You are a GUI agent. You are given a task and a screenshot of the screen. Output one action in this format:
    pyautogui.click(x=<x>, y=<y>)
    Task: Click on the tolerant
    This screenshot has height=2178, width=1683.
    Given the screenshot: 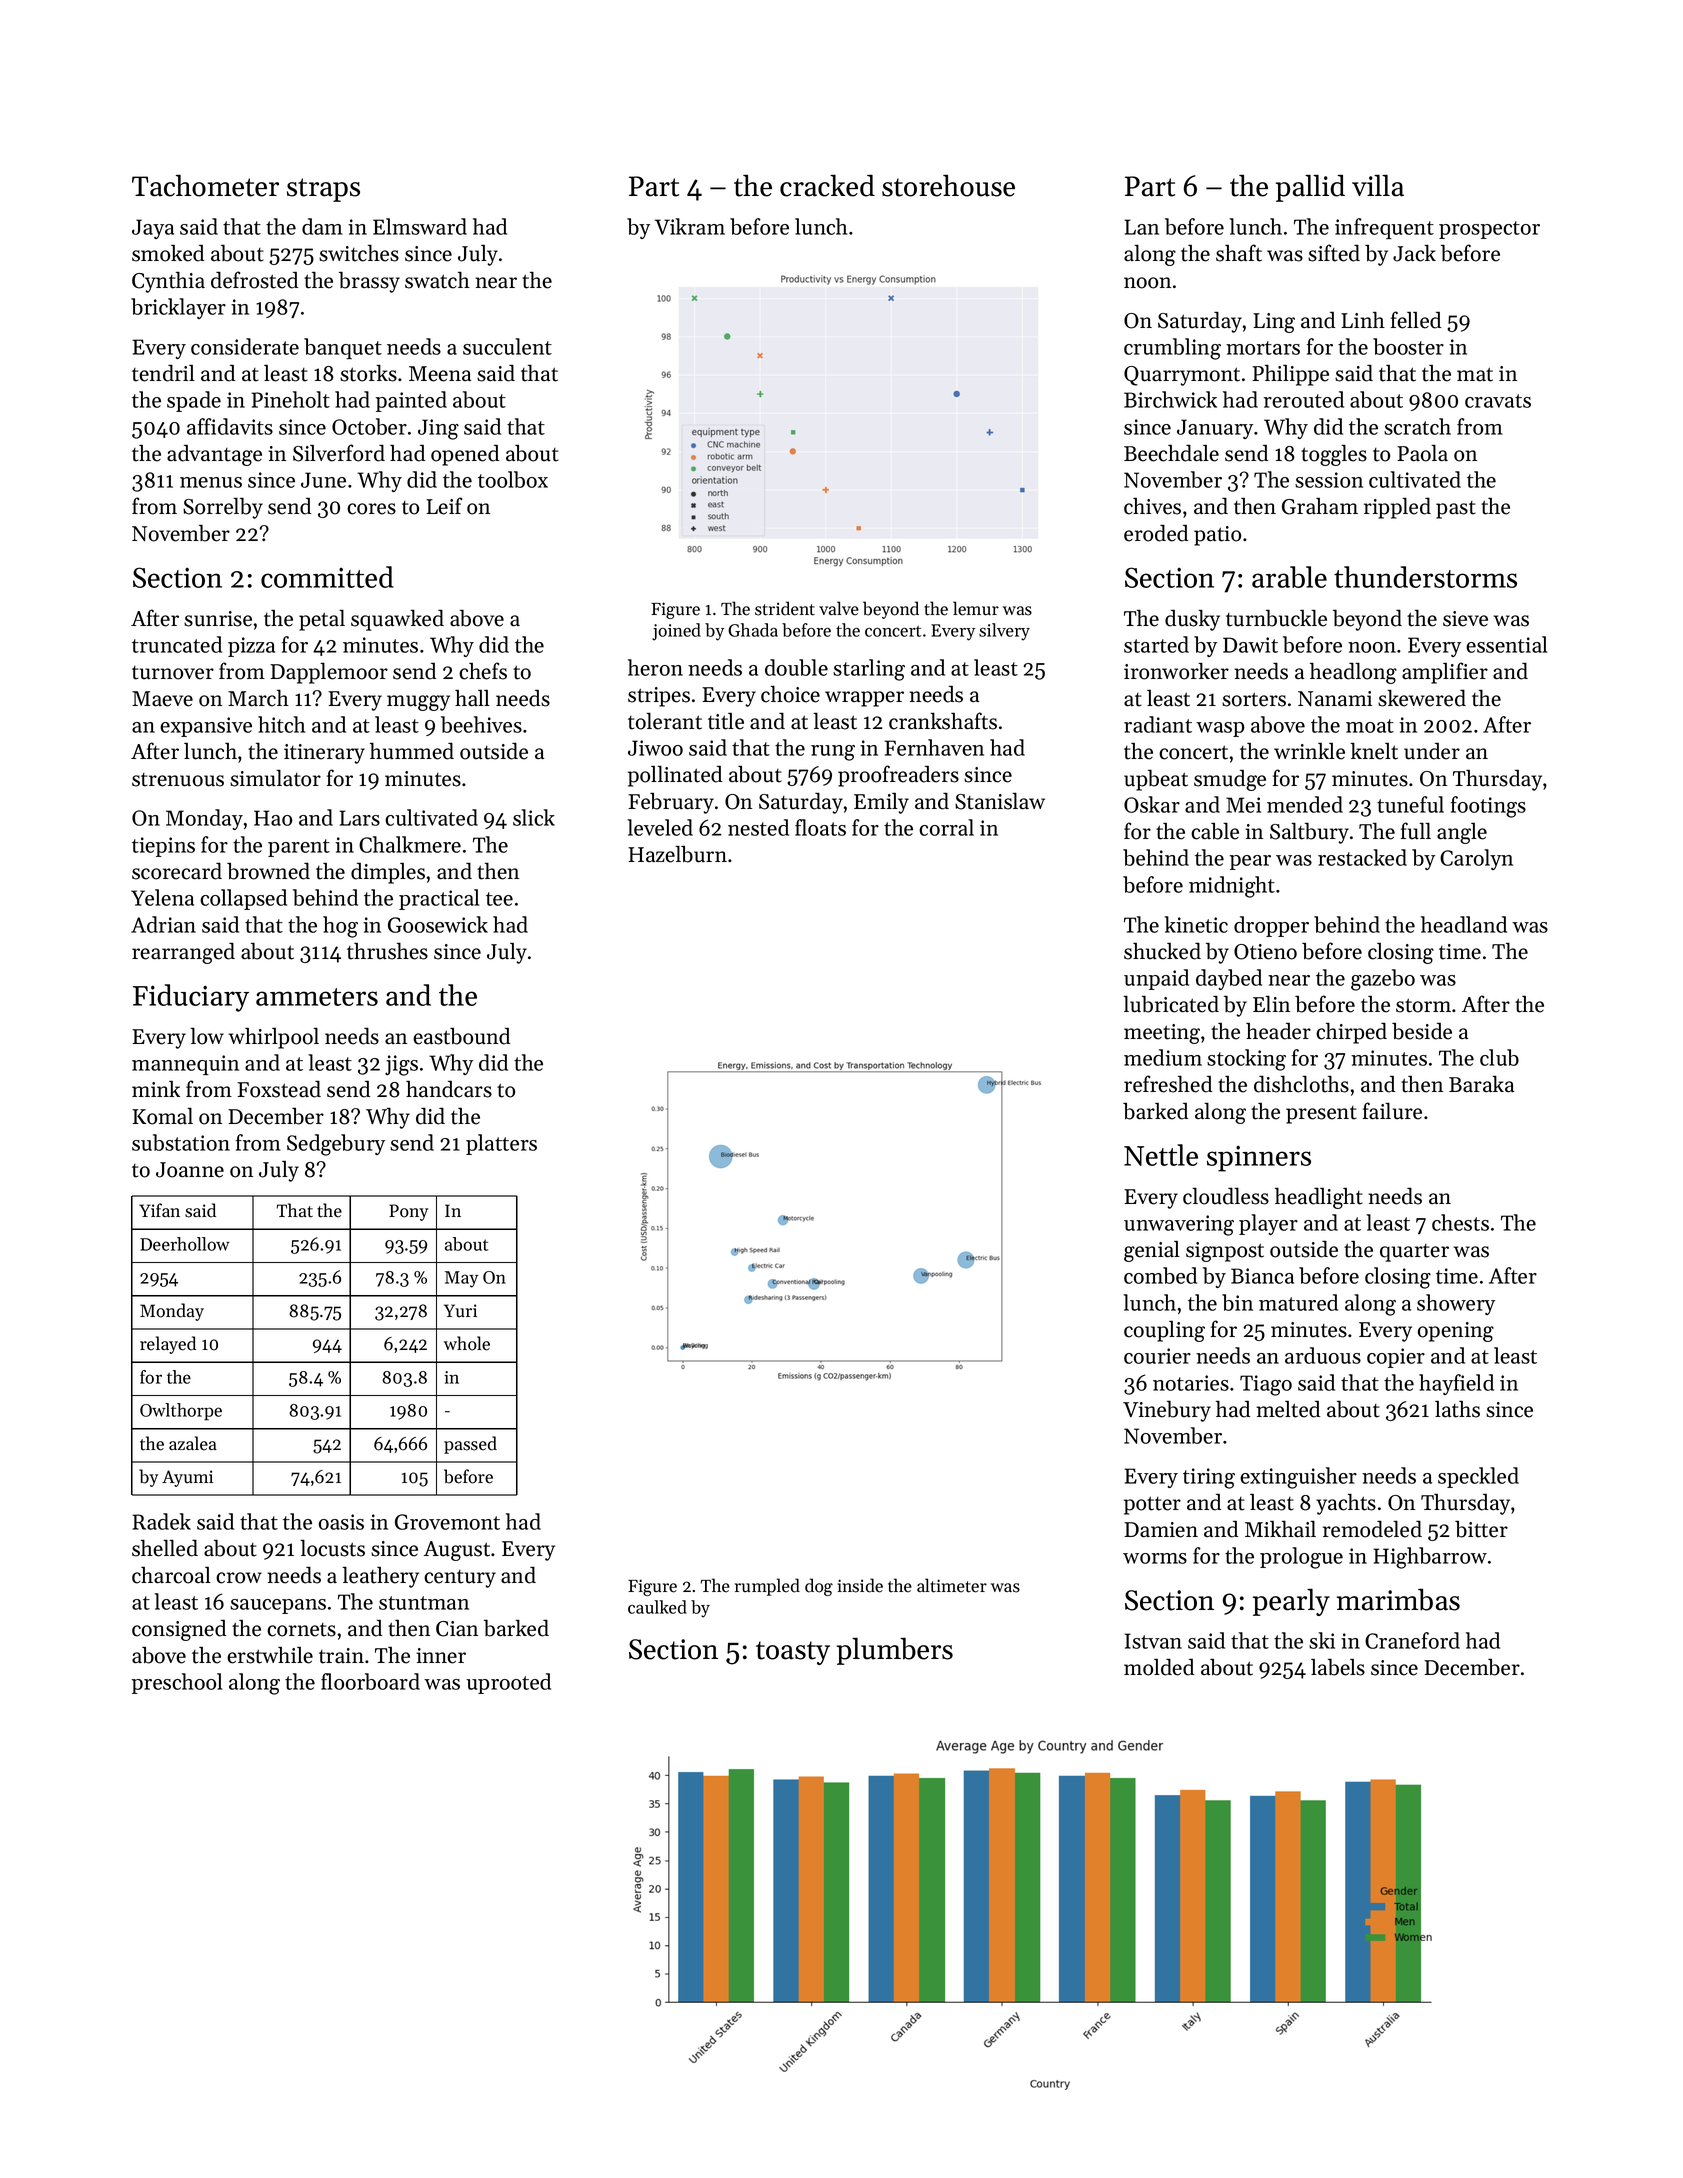 What is the action you would take?
    pyautogui.click(x=665, y=721)
